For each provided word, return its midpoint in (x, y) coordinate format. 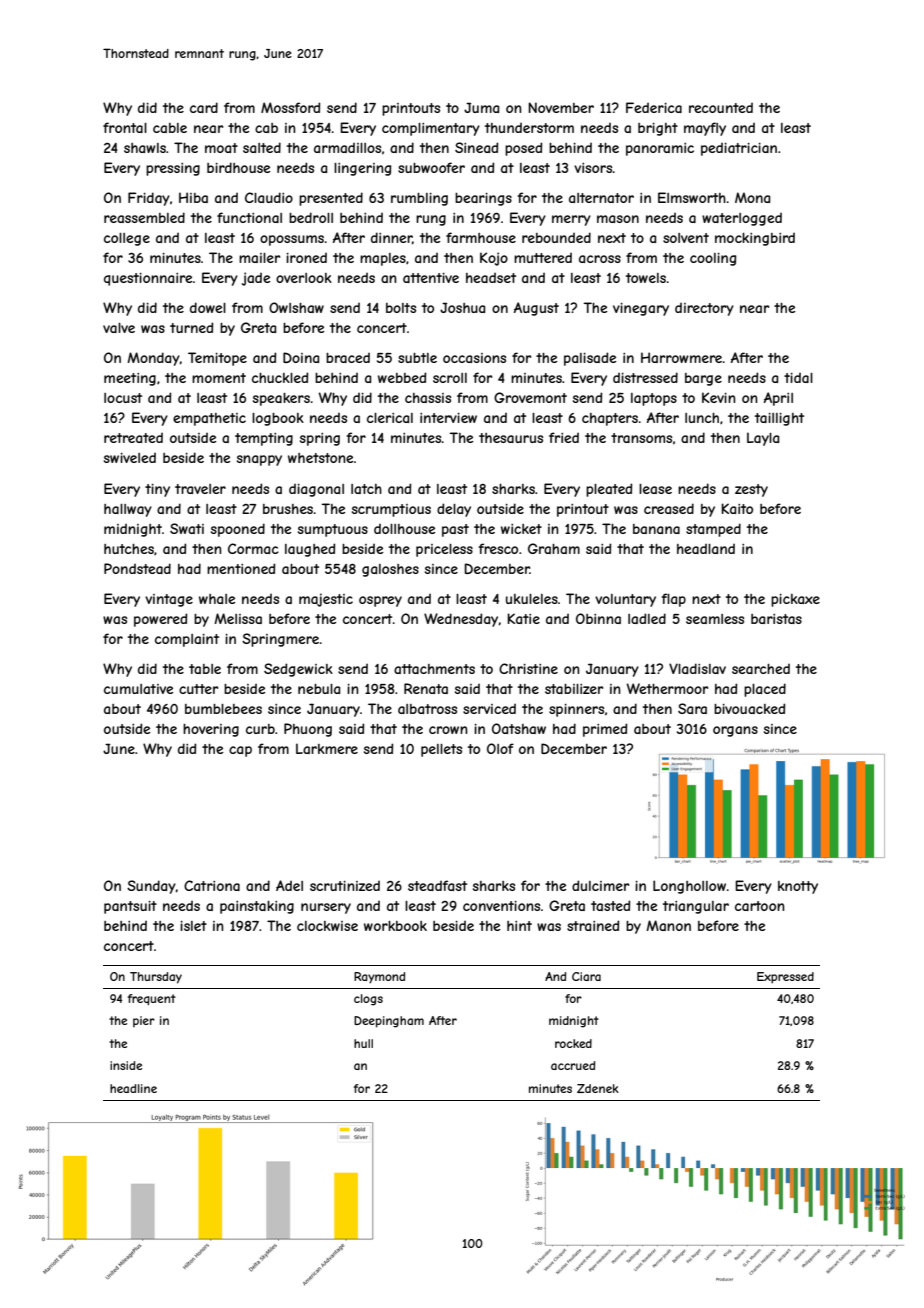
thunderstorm (529, 128)
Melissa (238, 618)
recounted (721, 108)
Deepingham (389, 1022)
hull (363, 1043)
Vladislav (697, 668)
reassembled (144, 217)
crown (448, 730)
